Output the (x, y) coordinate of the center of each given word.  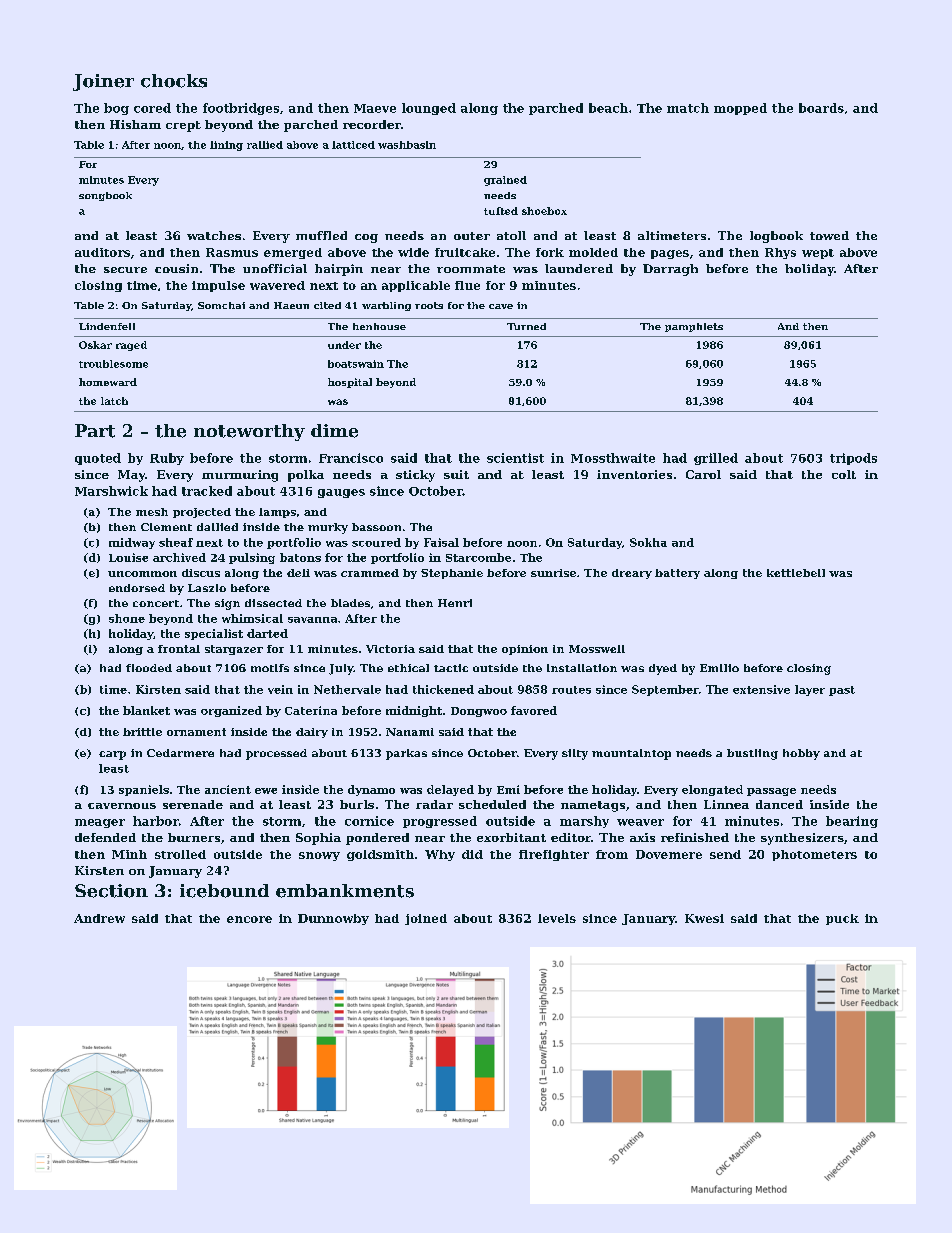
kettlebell (796, 573)
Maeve (375, 108)
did (472, 854)
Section (111, 891)
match (688, 108)
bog (116, 109)
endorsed (137, 588)
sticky (415, 476)
